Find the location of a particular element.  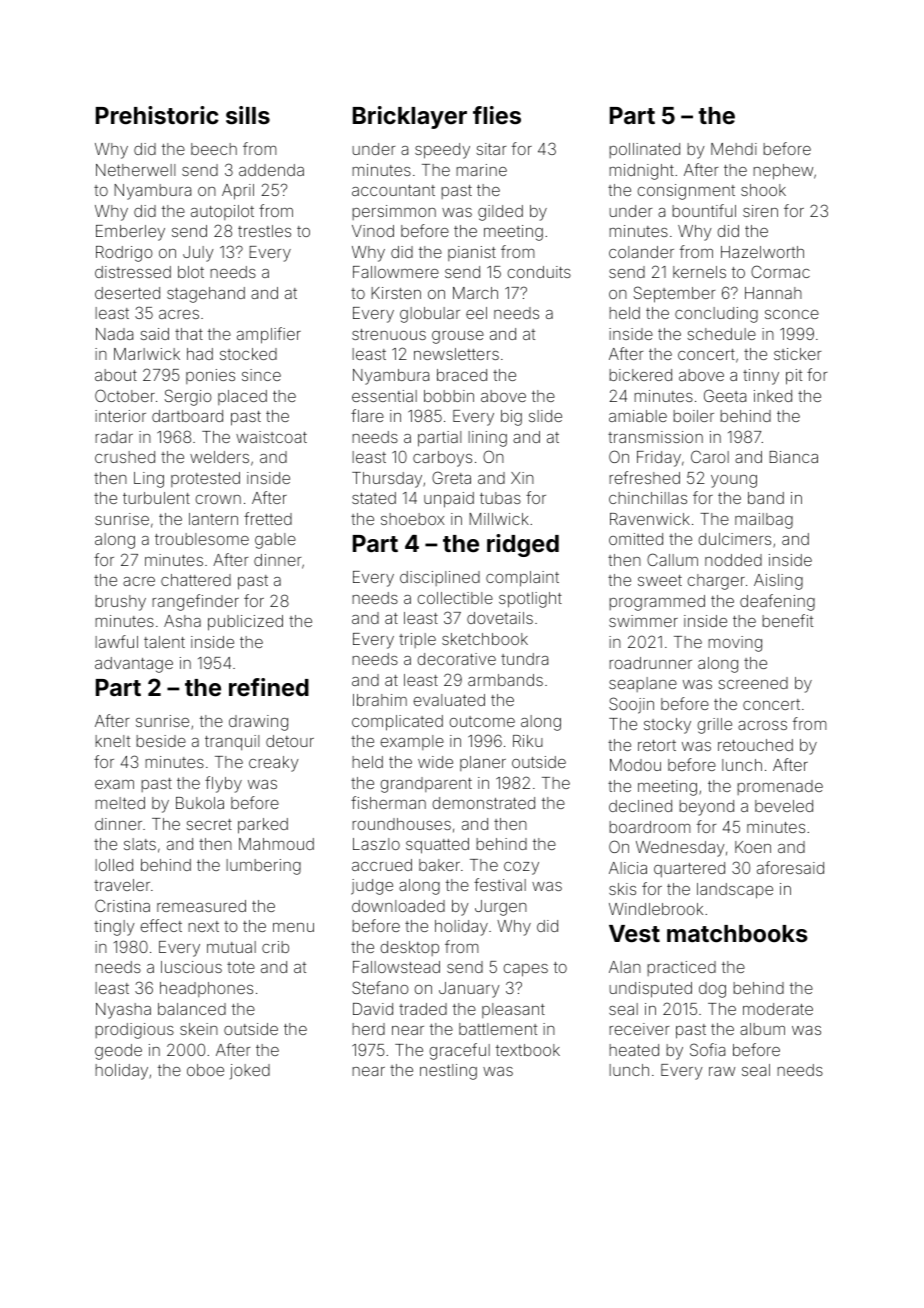

herd is located at coordinates (368, 1029).
